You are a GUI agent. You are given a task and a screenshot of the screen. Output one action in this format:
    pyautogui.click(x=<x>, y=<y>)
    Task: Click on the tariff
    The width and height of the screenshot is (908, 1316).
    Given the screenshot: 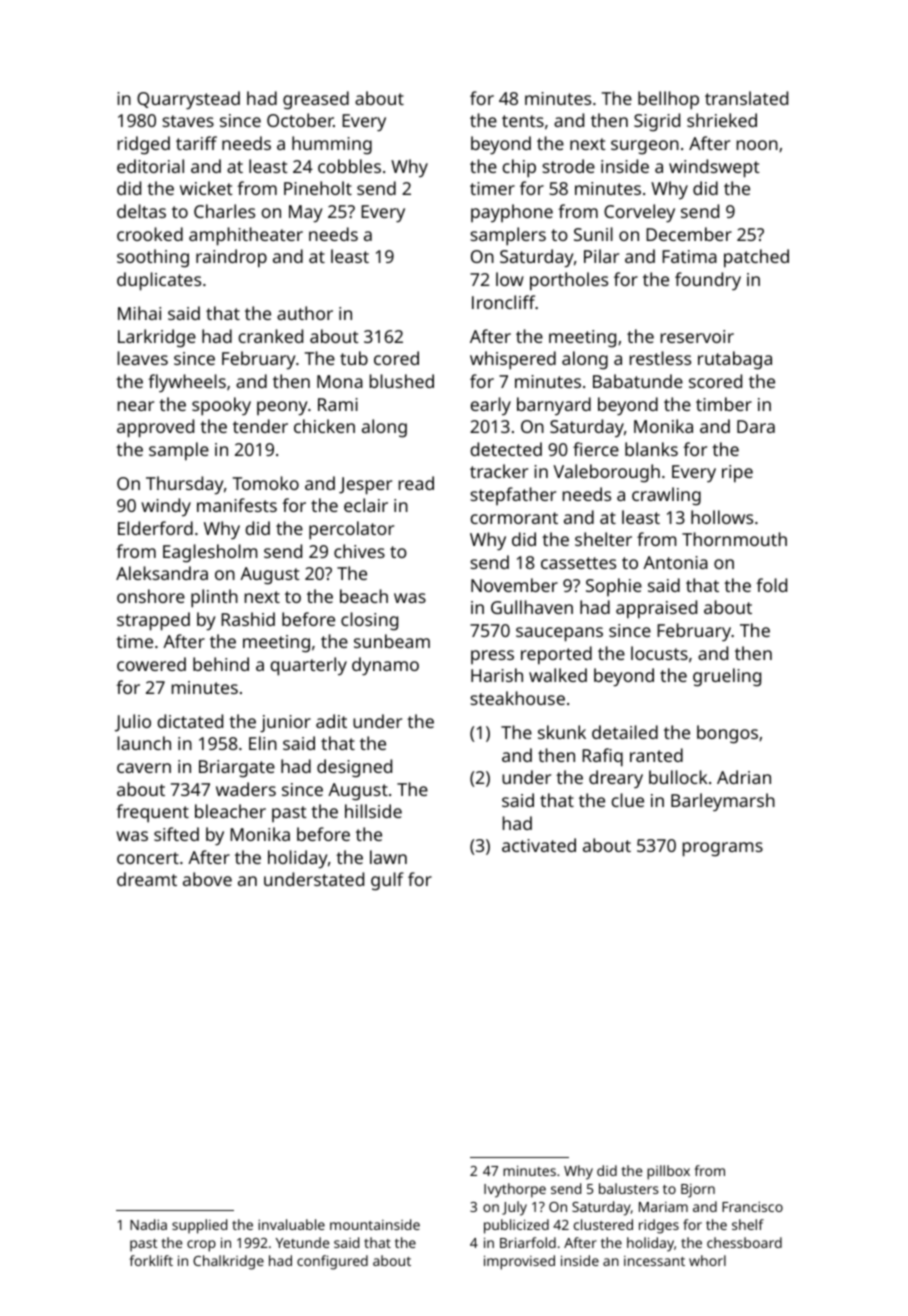 What is the action you would take?
    pyautogui.click(x=196, y=143)
